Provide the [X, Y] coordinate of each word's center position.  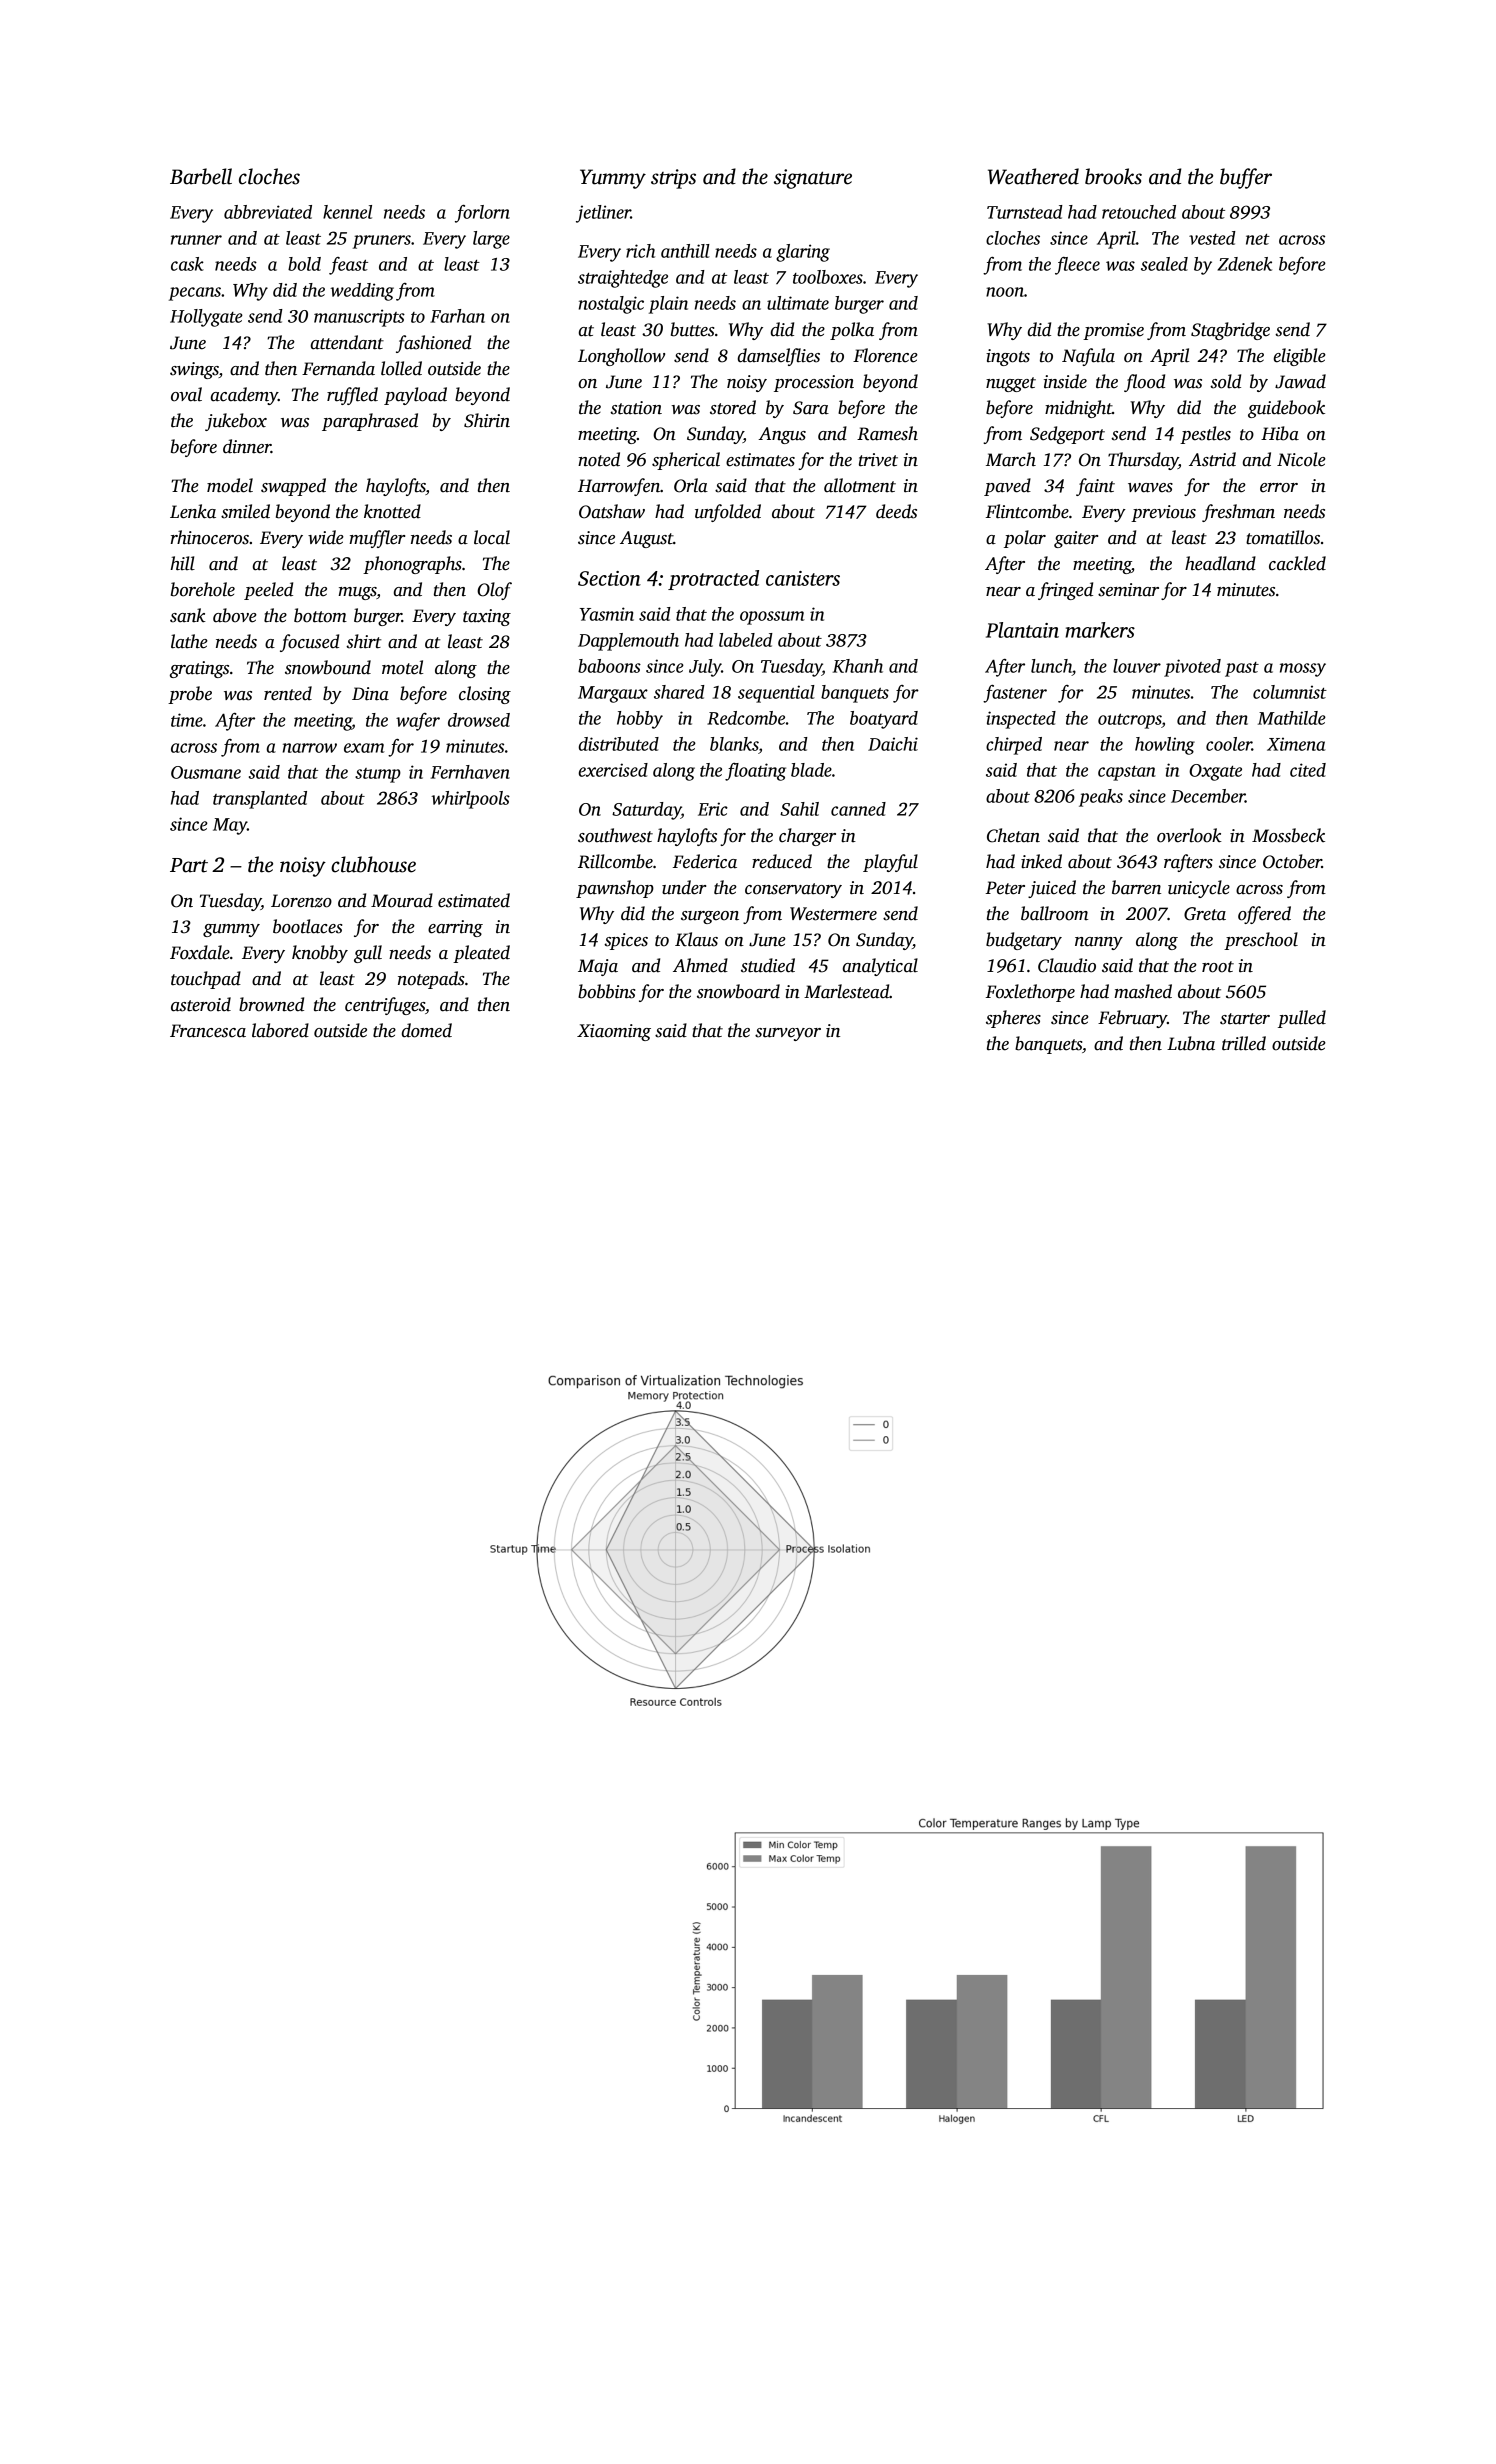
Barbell [201, 176]
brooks [1113, 176]
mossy [1303, 670]
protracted [713, 580]
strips [673, 179]
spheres [1013, 1019]
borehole [203, 589]
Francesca [208, 1031]
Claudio [1067, 965]
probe [190, 695]
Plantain [1022, 630]
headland [1220, 563]
